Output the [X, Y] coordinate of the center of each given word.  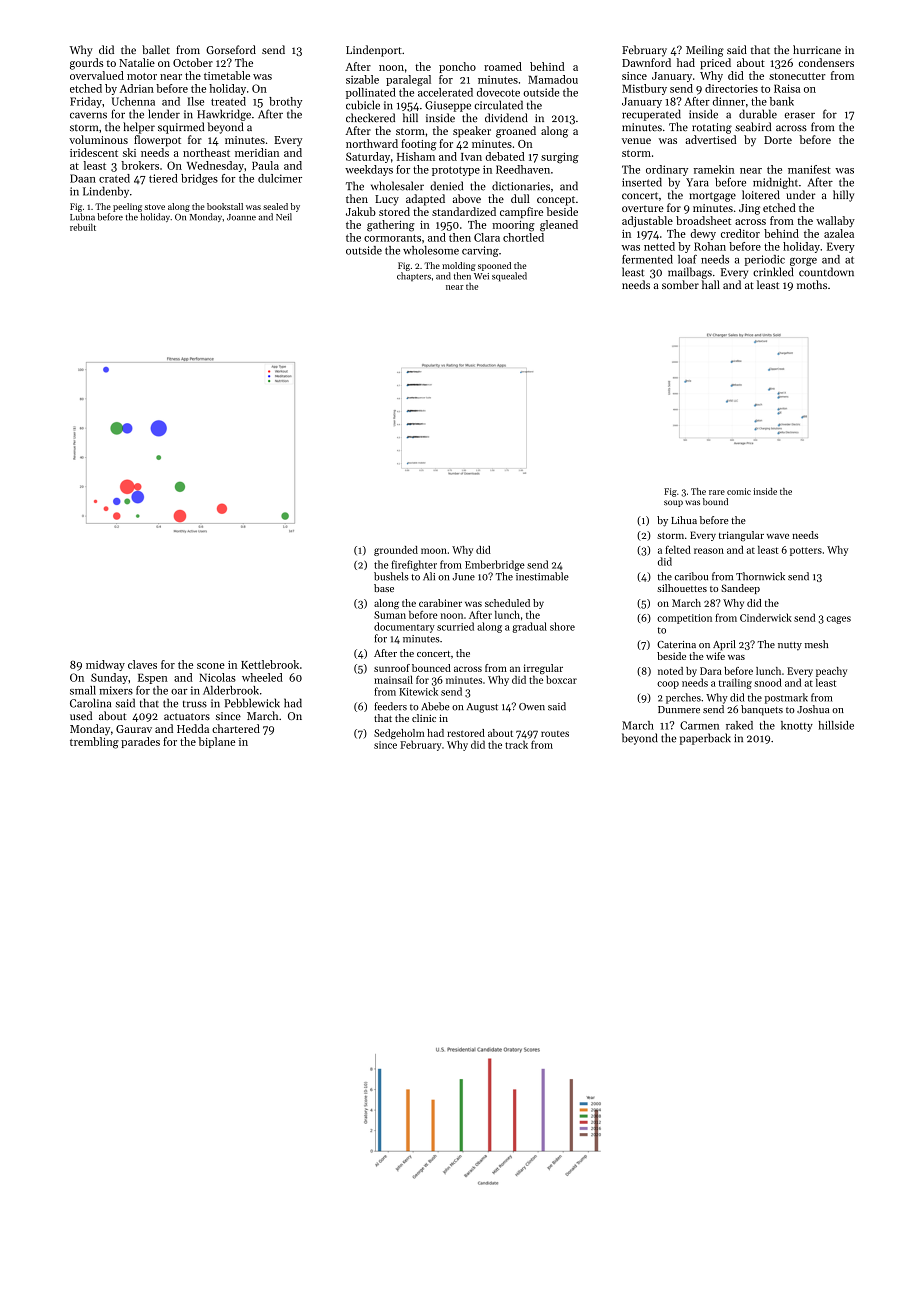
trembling [94, 743]
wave [778, 536]
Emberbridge [495, 565]
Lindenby [106, 192]
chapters [414, 276]
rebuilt [83, 227]
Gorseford [231, 49]
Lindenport [374, 51]
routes [555, 734]
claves [142, 664]
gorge [803, 262]
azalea [839, 233]
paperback [705, 739]
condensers [826, 62]
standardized [464, 211]
